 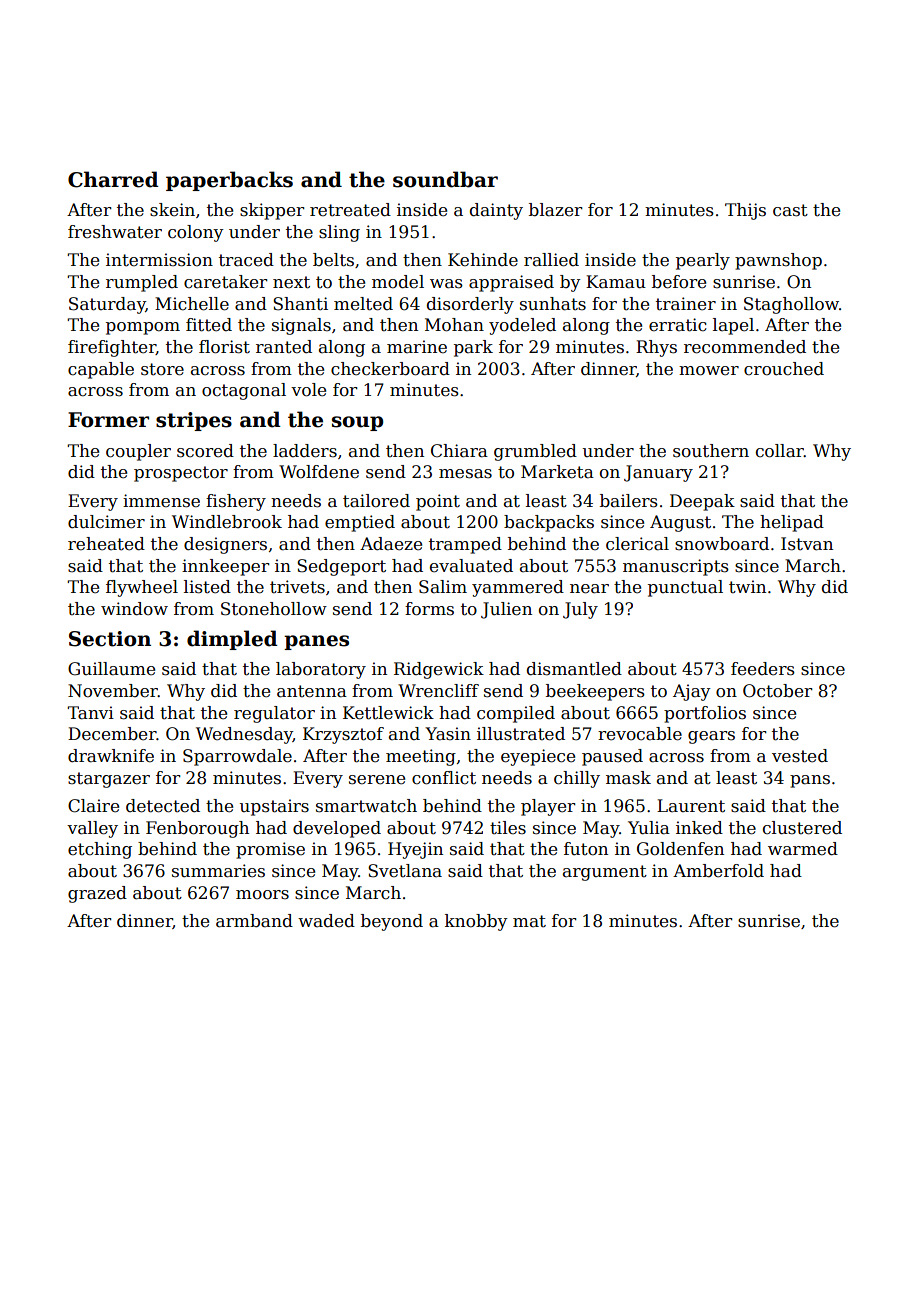 I want to click on rumpled, so click(x=142, y=283).
